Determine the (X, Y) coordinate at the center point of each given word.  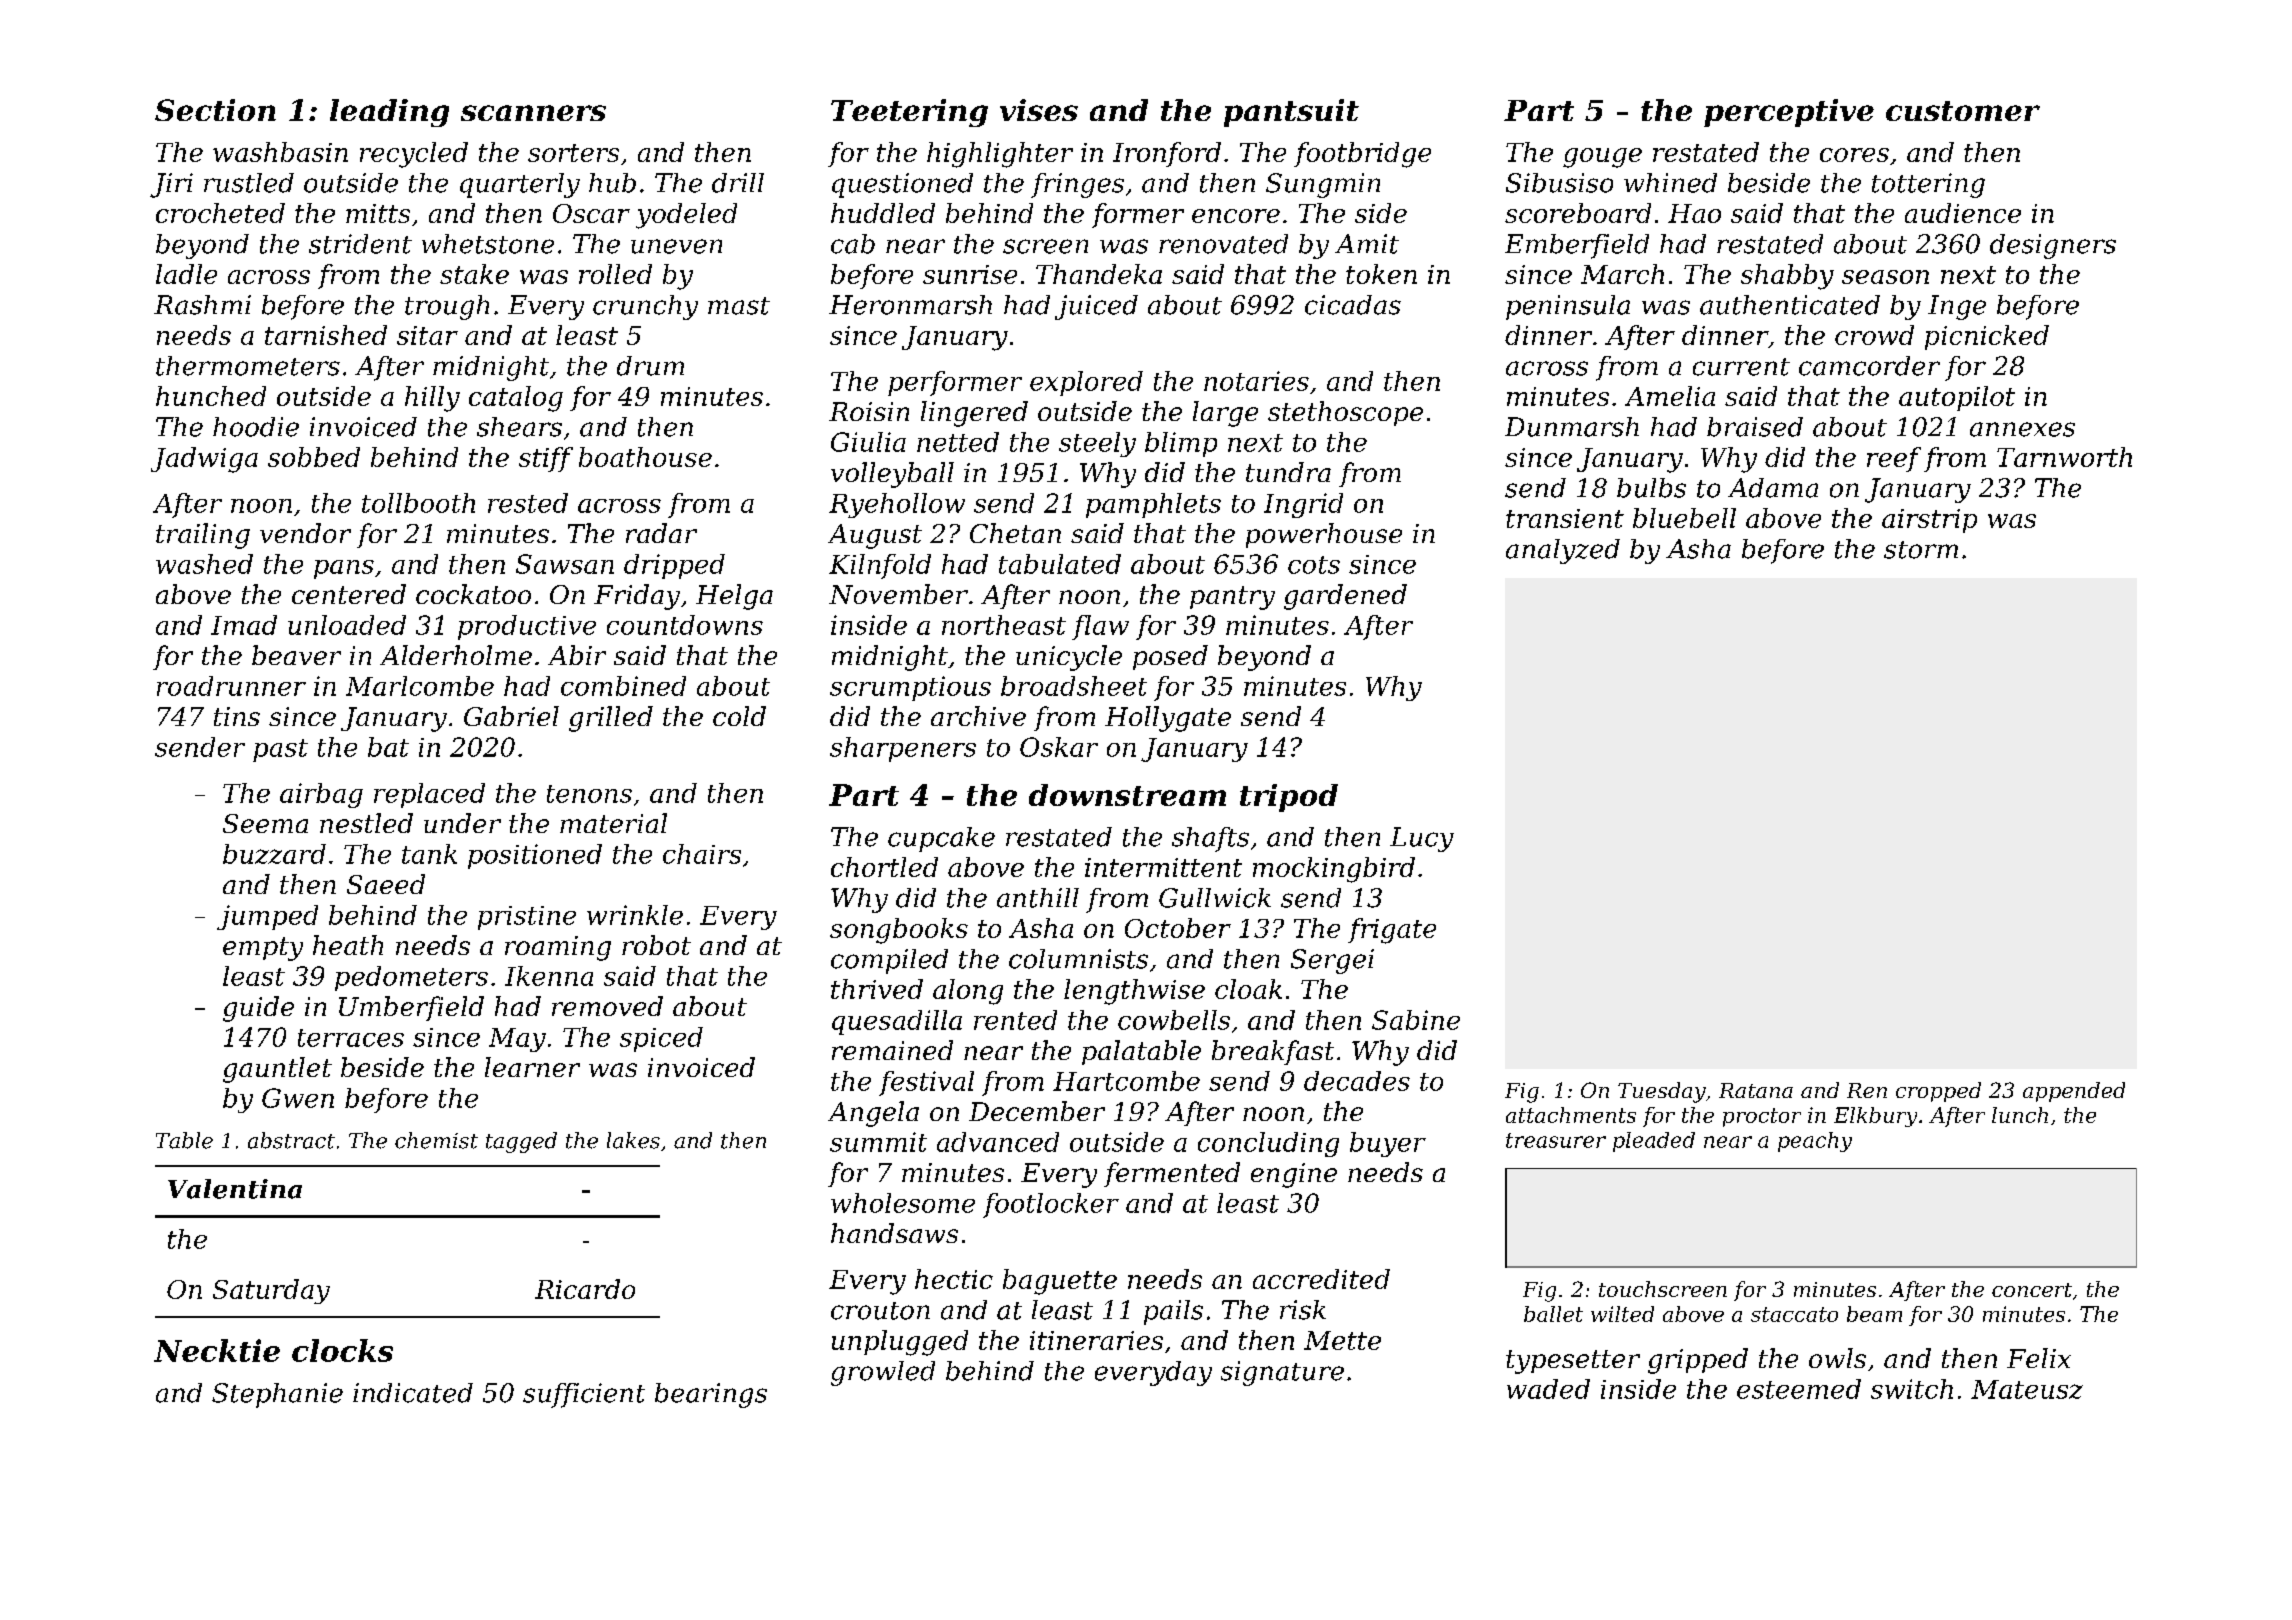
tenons (589, 794)
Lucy (1422, 839)
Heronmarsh (910, 305)
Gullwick (1215, 898)
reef (1894, 459)
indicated (413, 1393)
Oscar (591, 213)
